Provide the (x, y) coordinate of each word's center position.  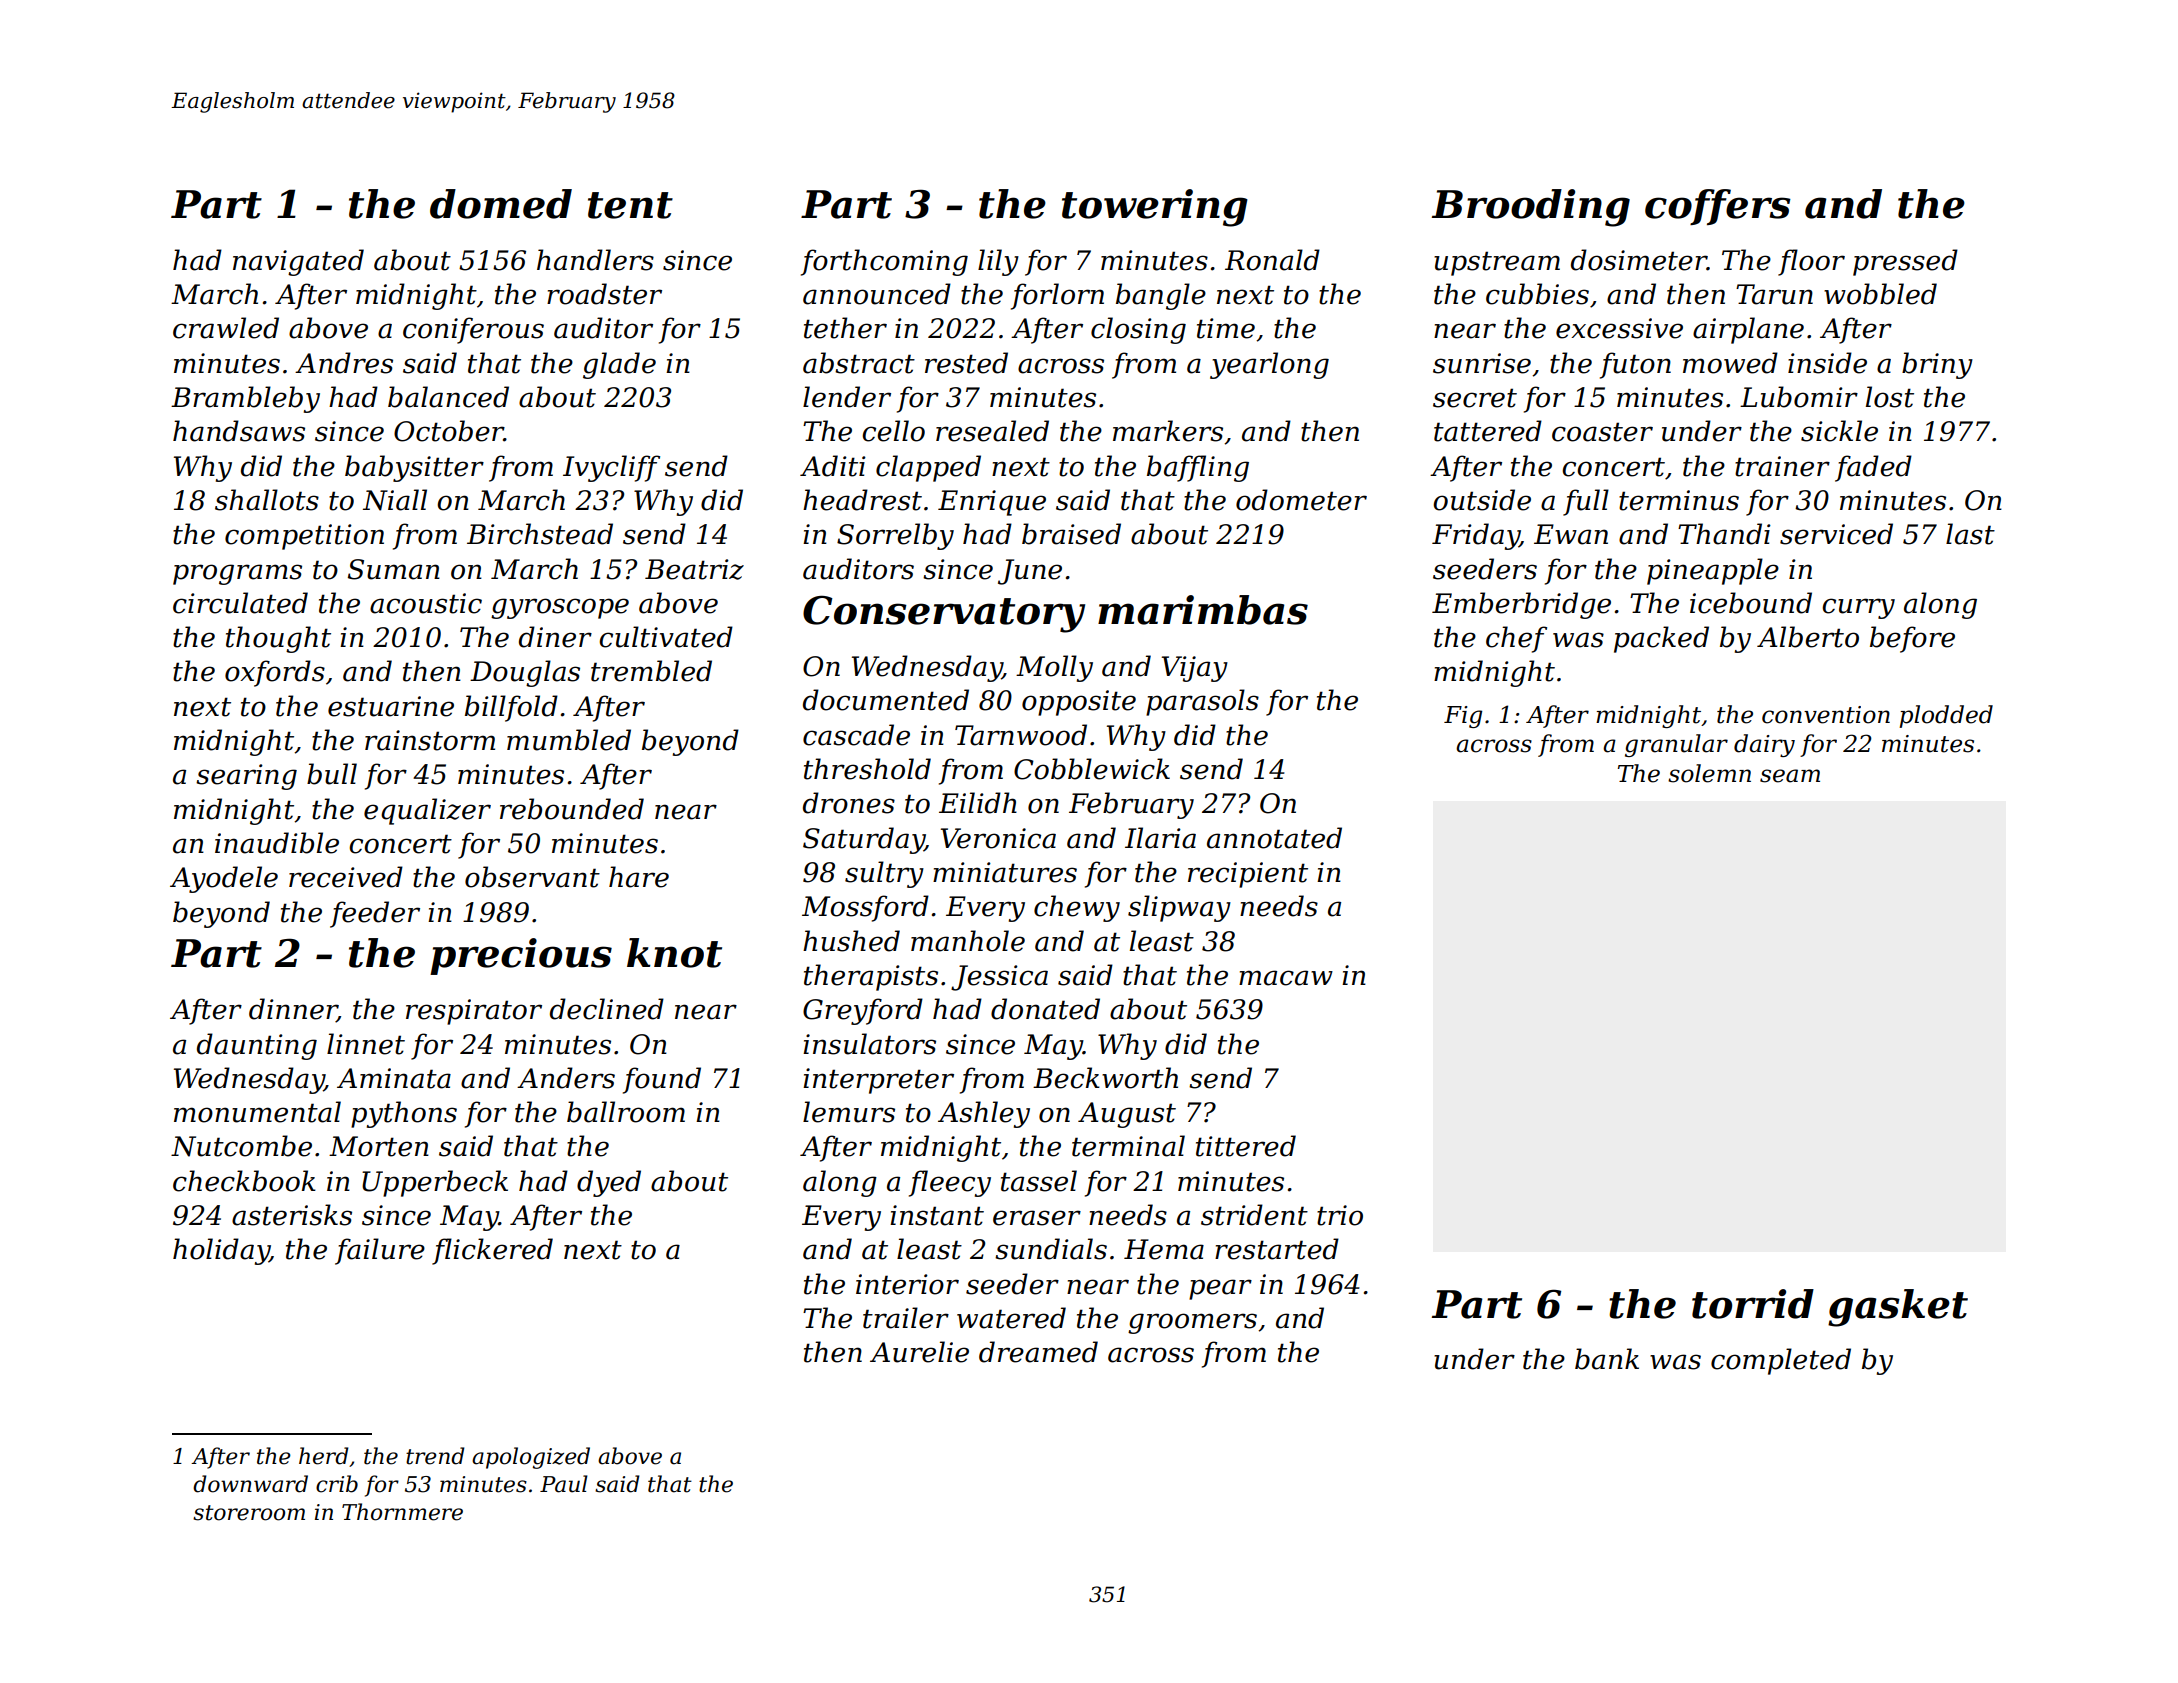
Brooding (1531, 208)
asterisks (292, 1215)
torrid (1753, 1304)
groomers (1192, 1323)
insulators (869, 1044)
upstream (1497, 263)
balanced (448, 397)
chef (1516, 639)
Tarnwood (1021, 735)
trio (1340, 1215)
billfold (511, 708)
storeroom (249, 1513)
